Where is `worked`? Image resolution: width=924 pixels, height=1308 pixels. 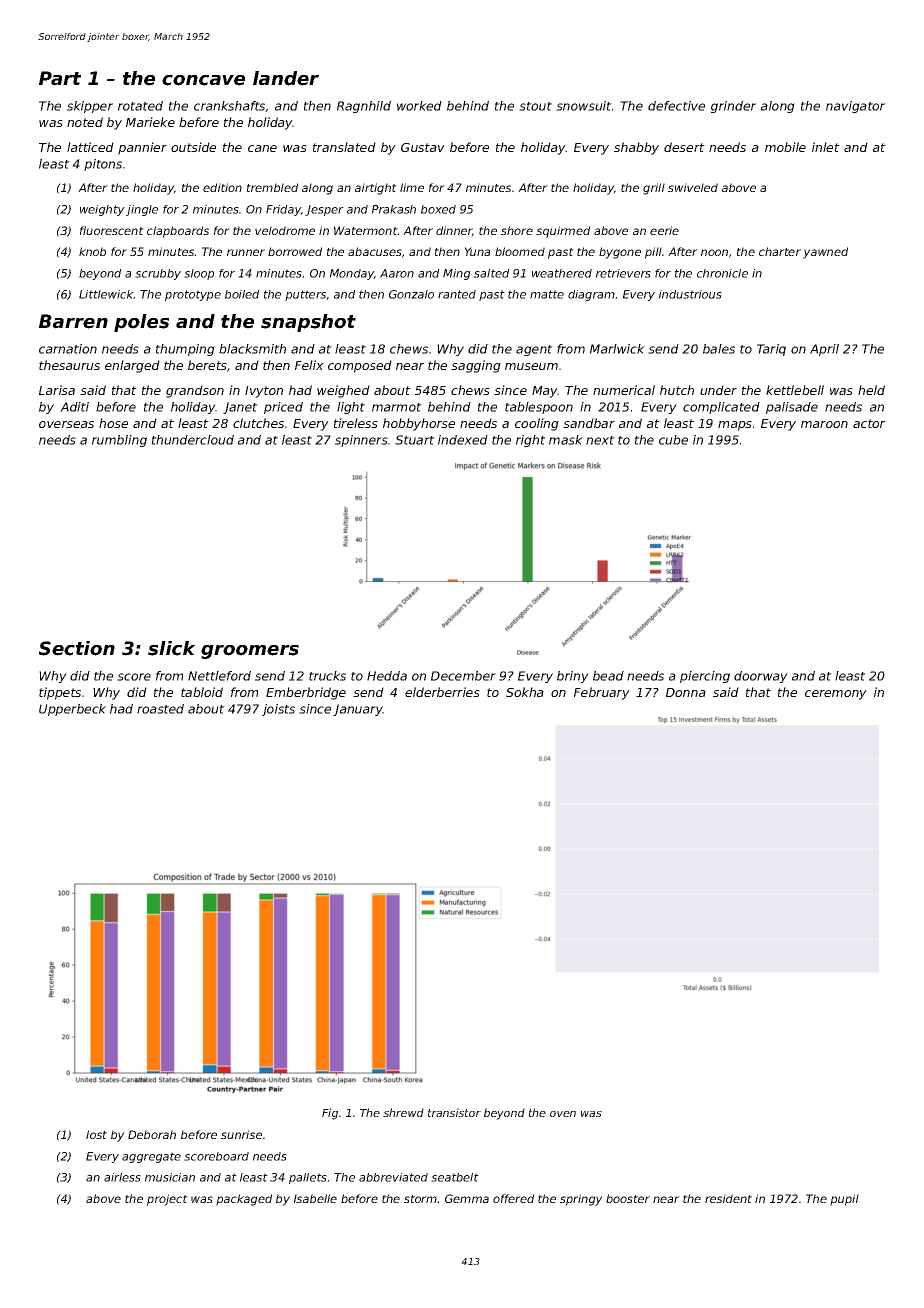
worked is located at coordinates (419, 106).
